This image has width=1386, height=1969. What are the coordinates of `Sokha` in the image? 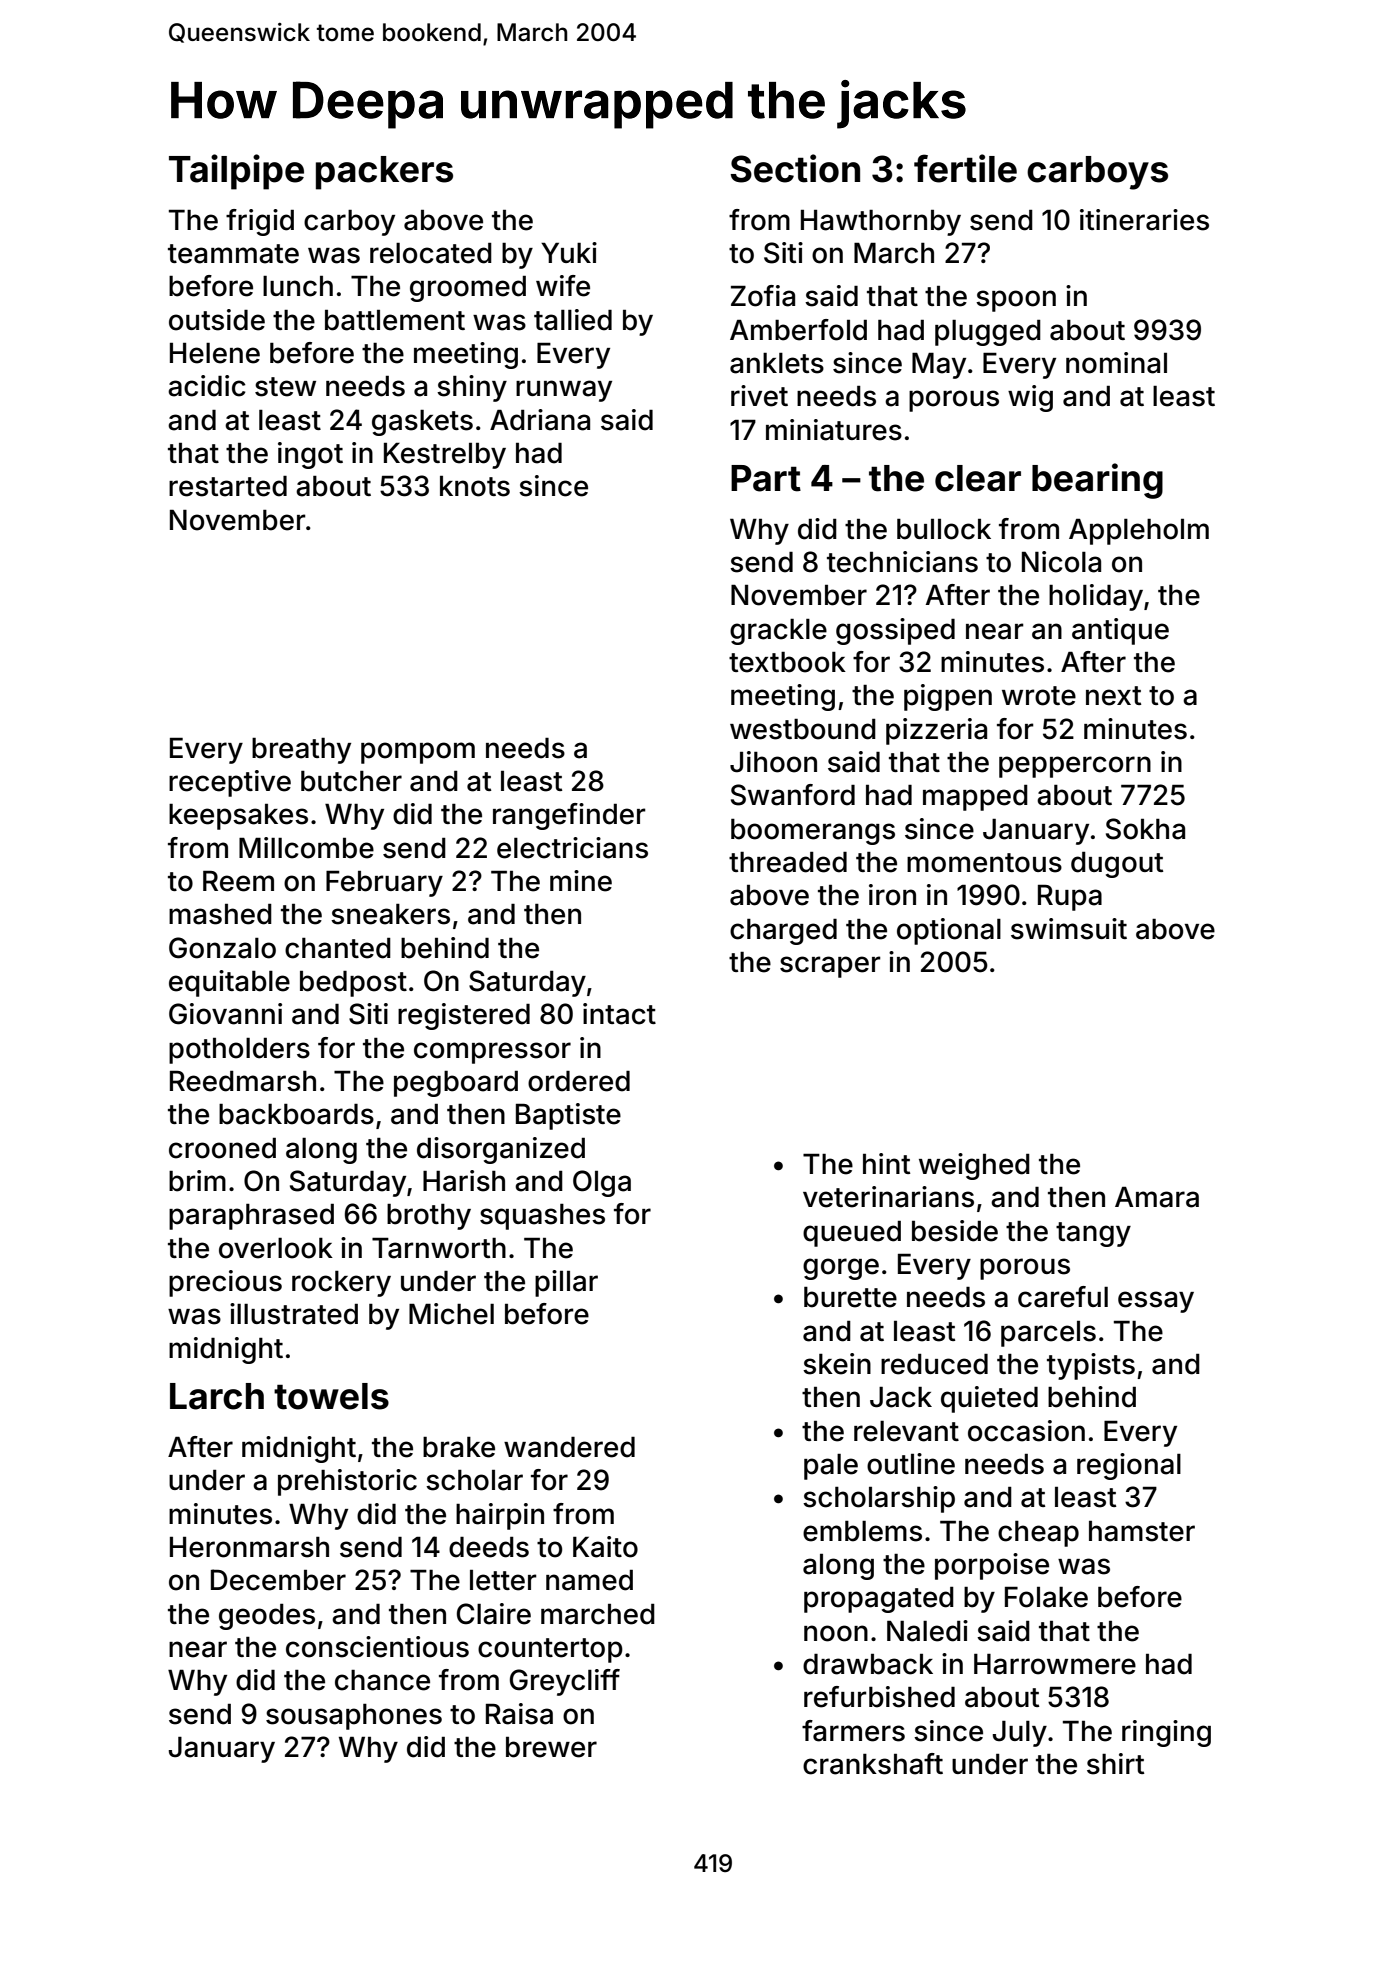 It's located at (1145, 829).
